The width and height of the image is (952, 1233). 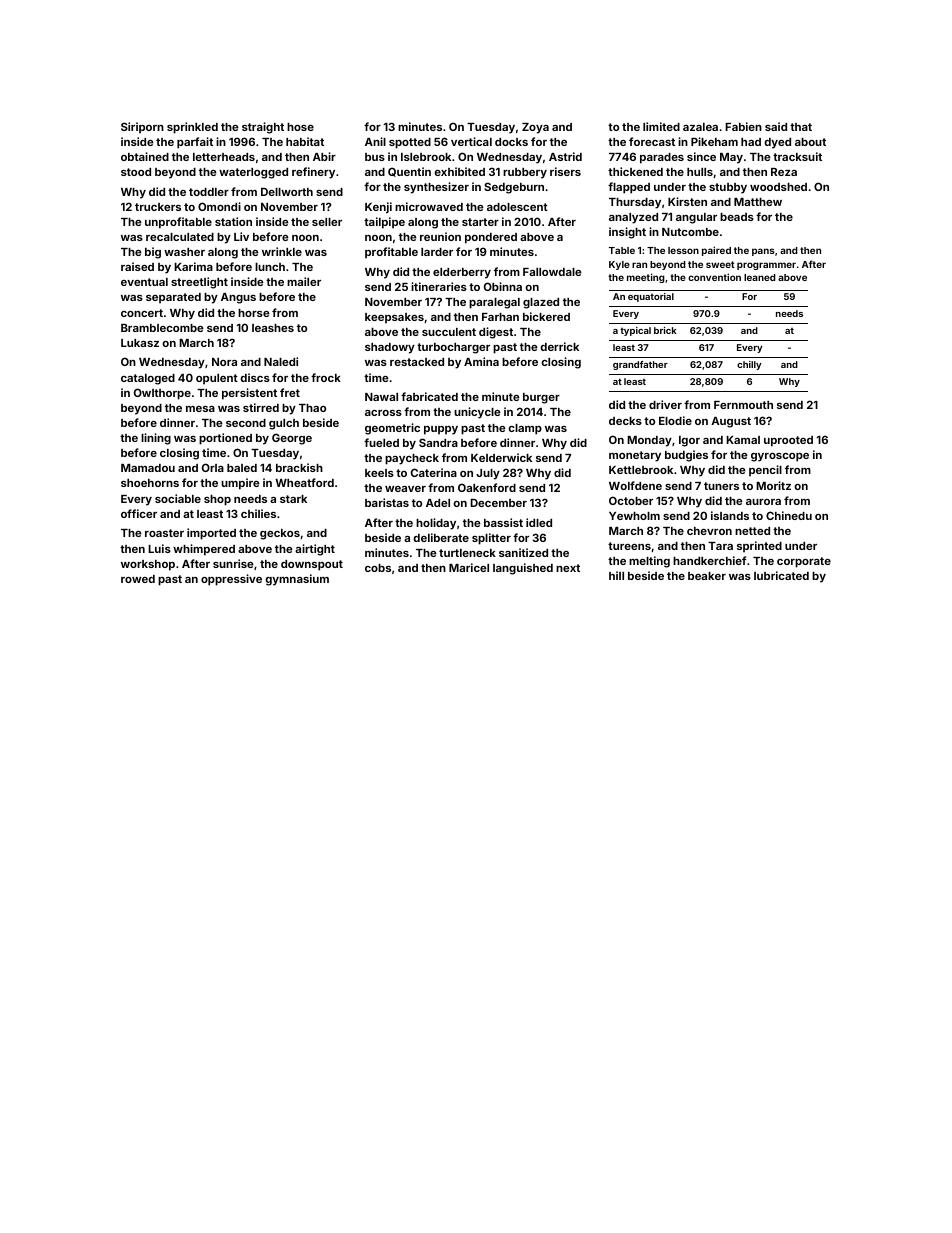 What do you see at coordinates (635, 456) in the image?
I see `monetary` at bounding box center [635, 456].
